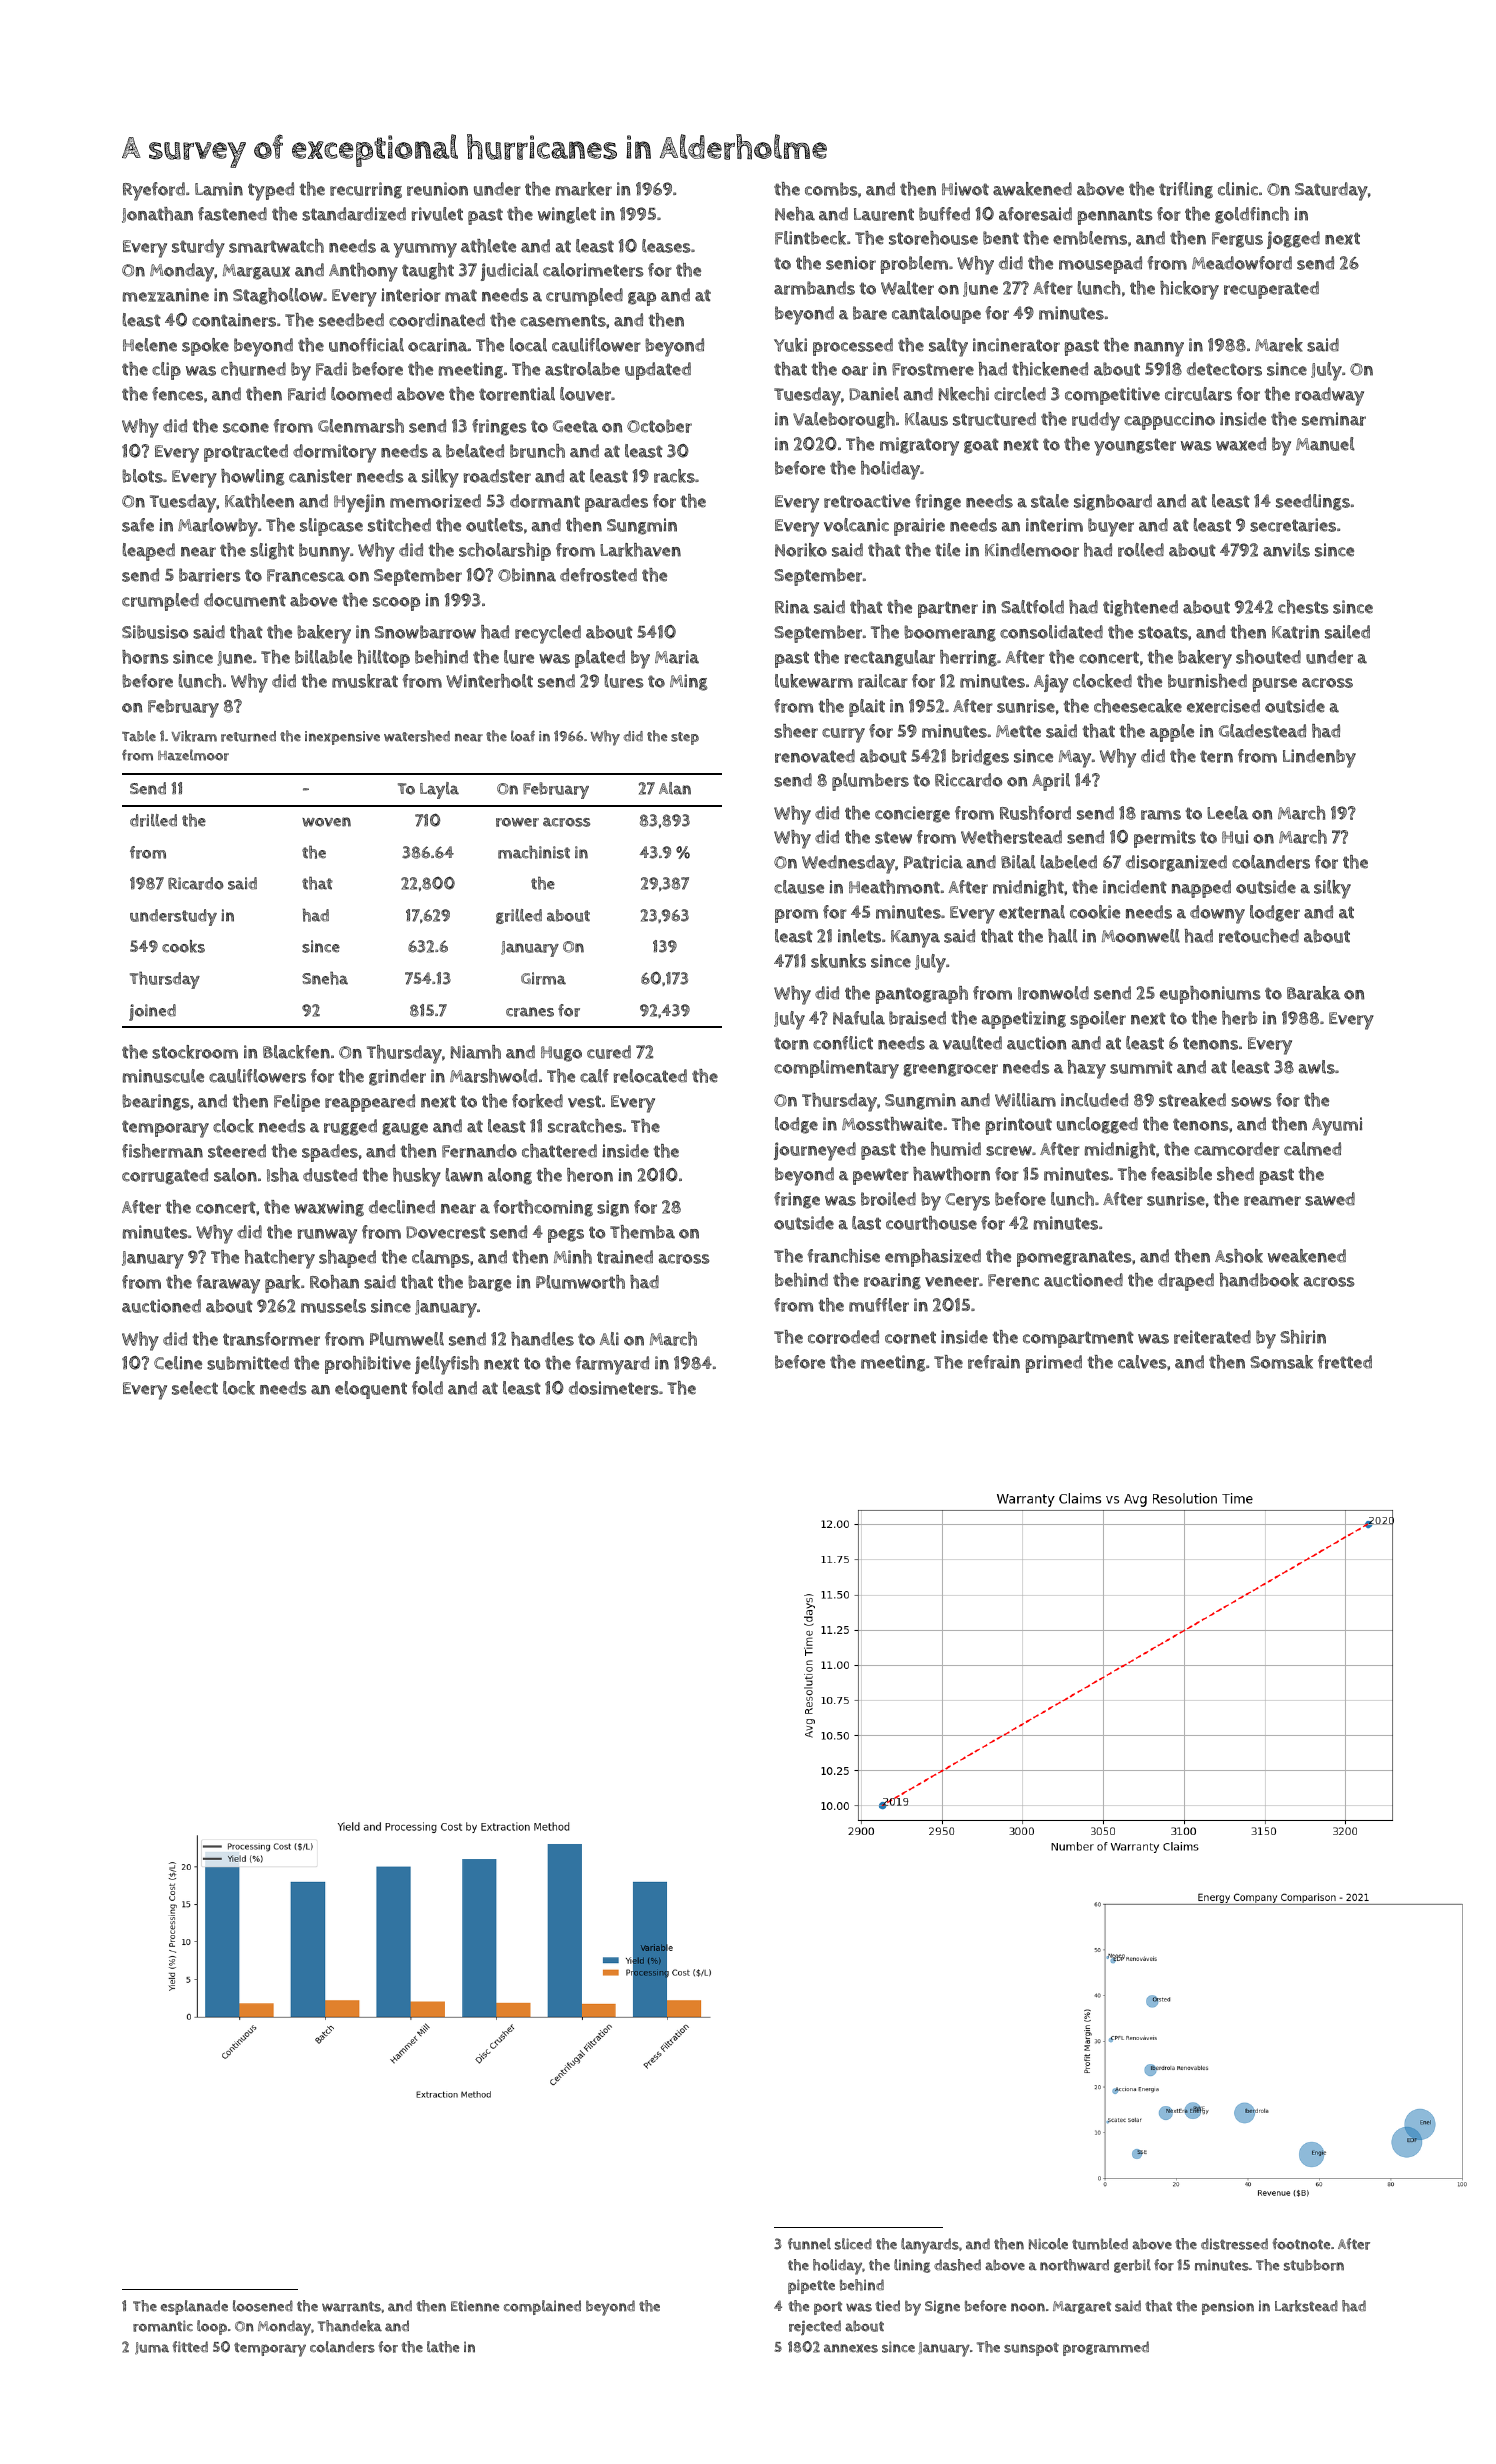  I want to click on awakened, so click(1032, 189).
